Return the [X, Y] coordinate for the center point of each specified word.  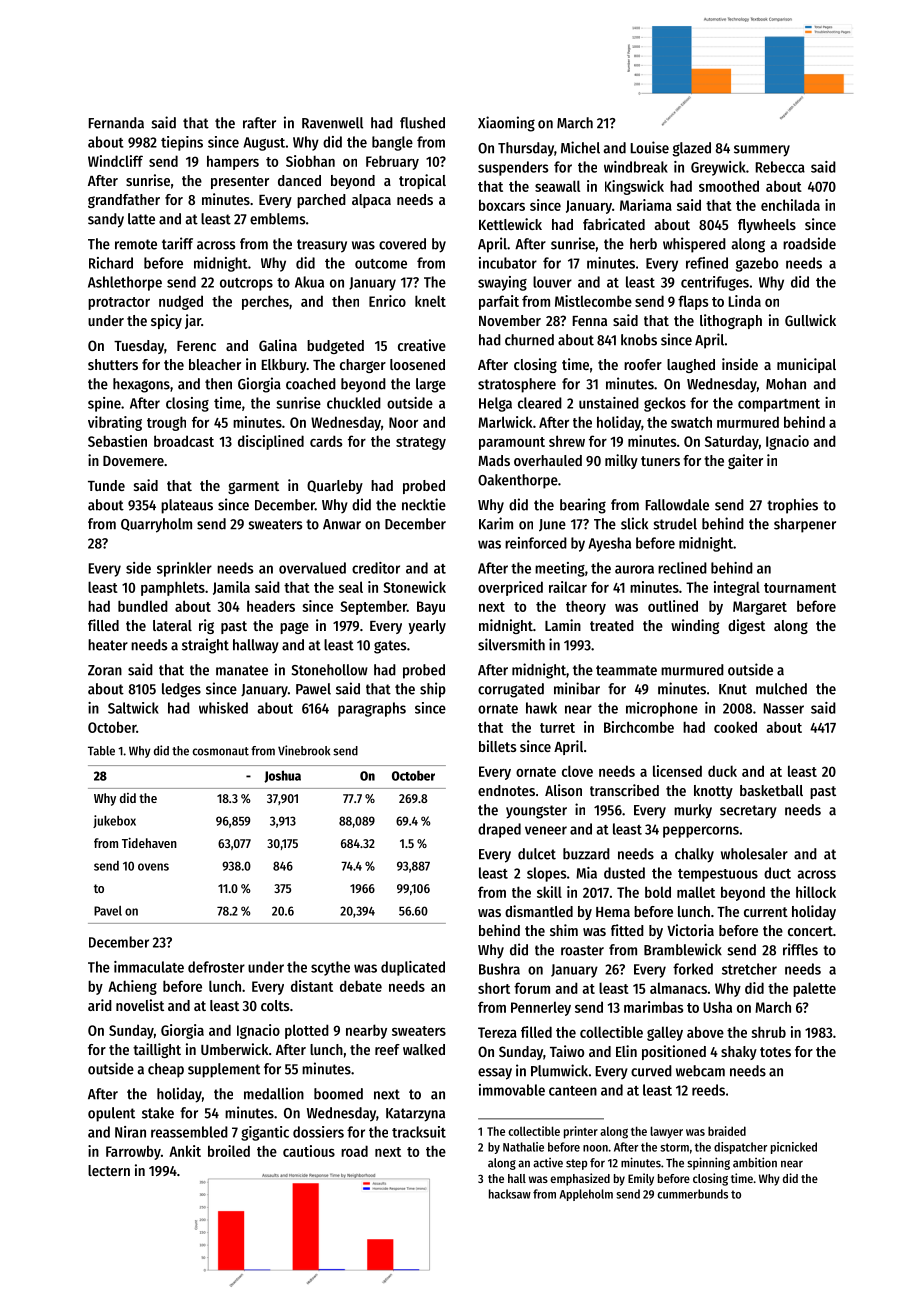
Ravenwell [332, 123]
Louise [650, 147]
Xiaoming [506, 124]
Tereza [497, 1032]
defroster [216, 967]
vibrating [115, 423]
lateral [172, 625]
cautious [309, 1151]
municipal [806, 365]
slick [634, 523]
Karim [496, 523]
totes [775, 1052]
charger [363, 366]
